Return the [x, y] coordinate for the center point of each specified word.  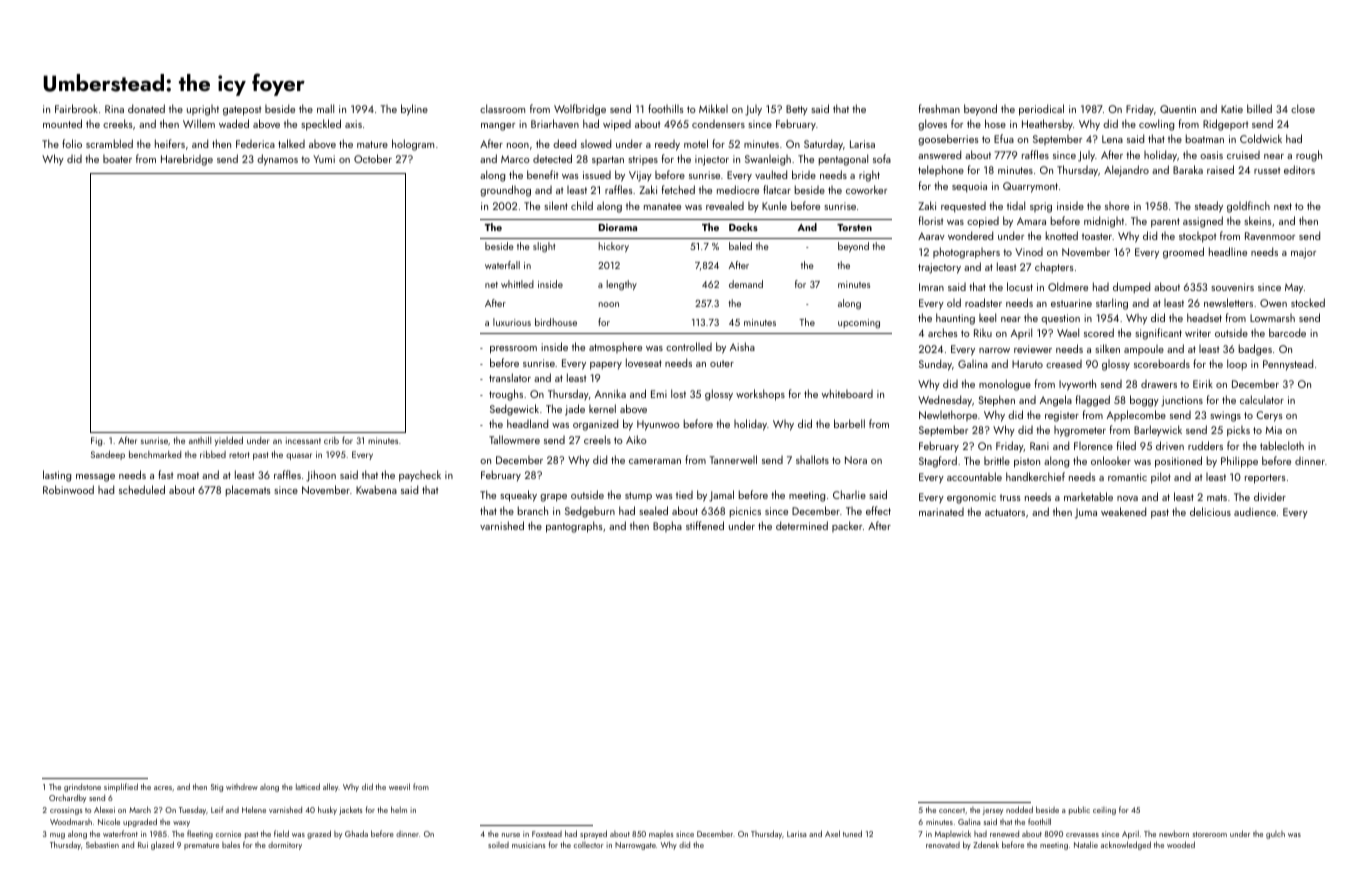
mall [325, 108]
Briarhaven [555, 123]
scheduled [142, 489]
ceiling [1104, 811]
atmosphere [615, 347]
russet [1267, 170]
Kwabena [376, 489]
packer [847, 526]
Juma [1086, 513]
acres [163, 788]
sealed [653, 510]
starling [1112, 304]
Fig [96, 441]
